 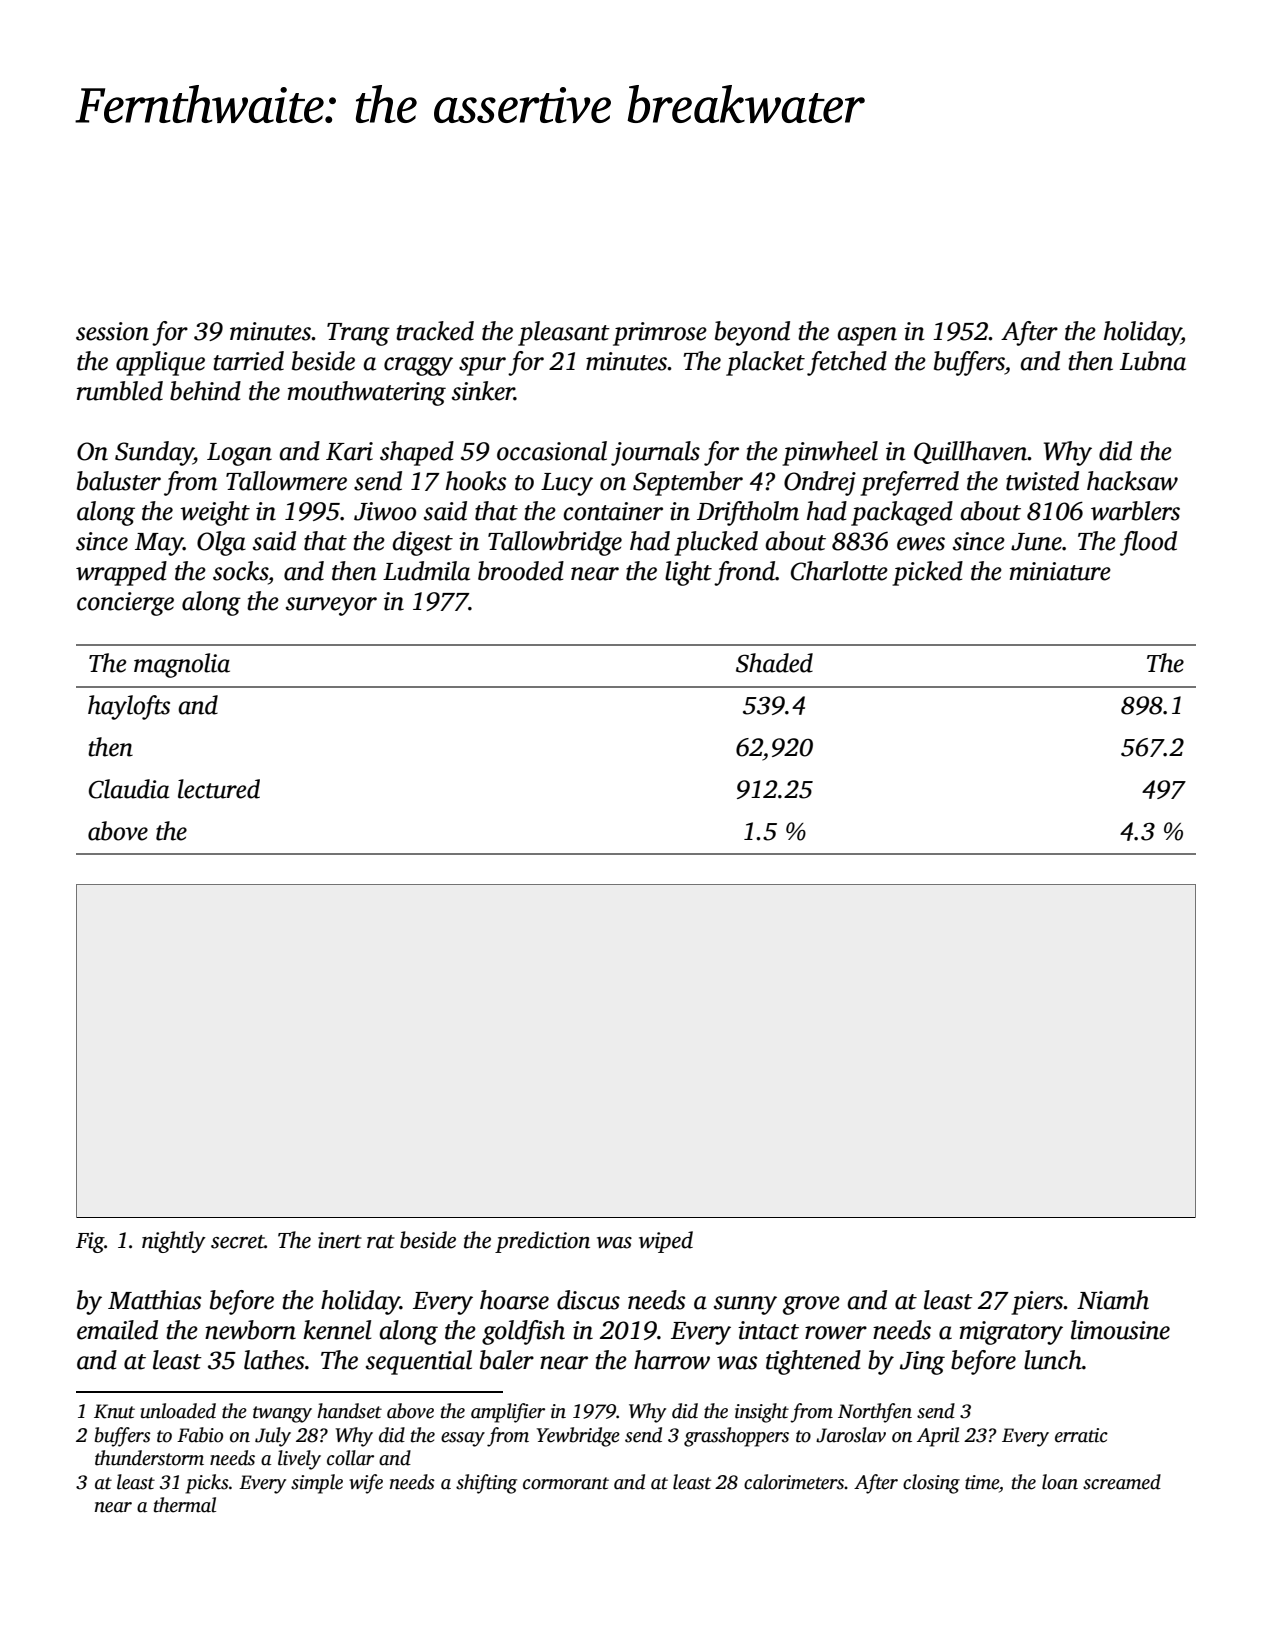 I want to click on amplifier, so click(x=508, y=1413).
